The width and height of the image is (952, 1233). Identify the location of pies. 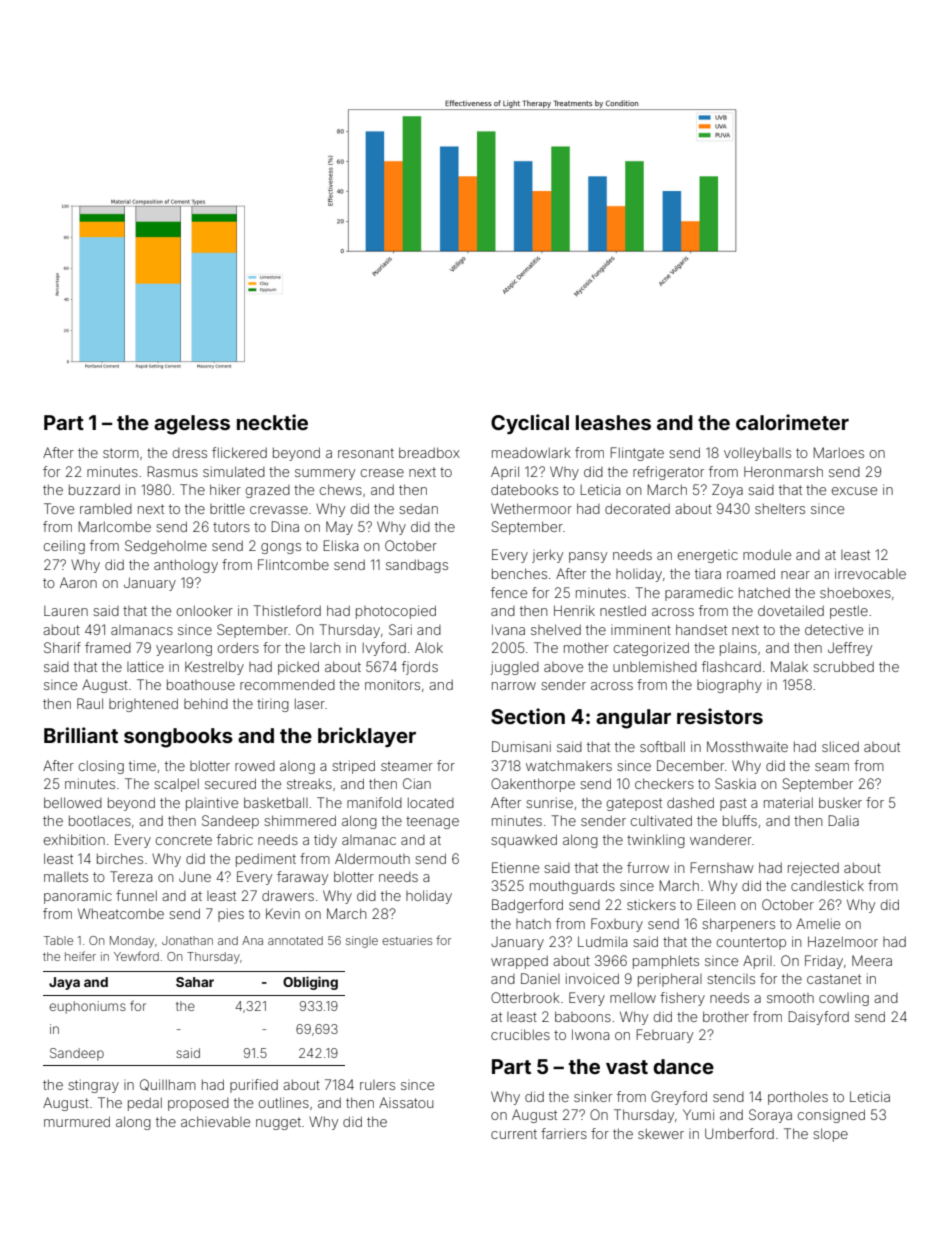
(231, 915).
